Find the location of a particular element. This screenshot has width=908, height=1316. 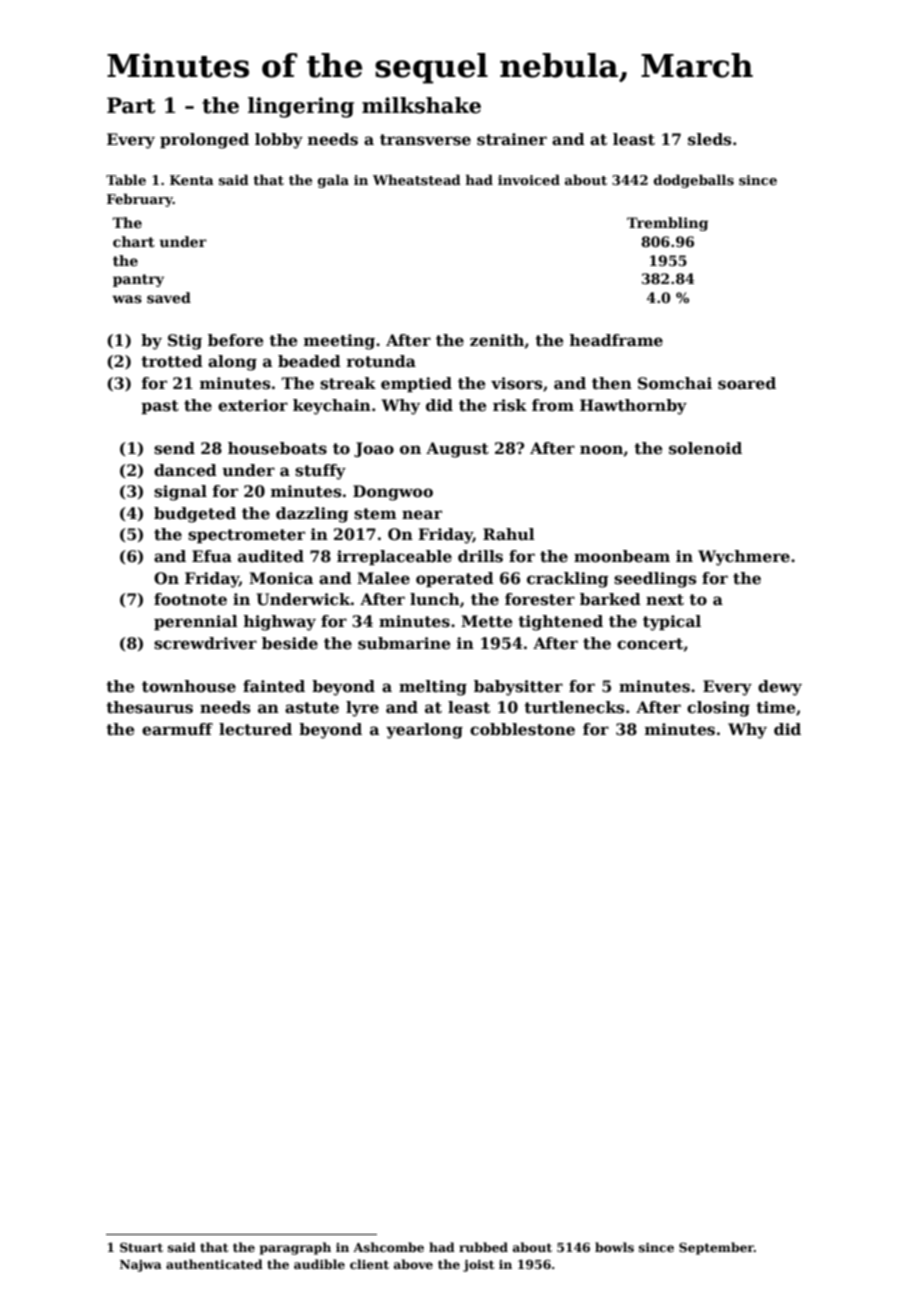

yearlong is located at coordinates (424, 731).
